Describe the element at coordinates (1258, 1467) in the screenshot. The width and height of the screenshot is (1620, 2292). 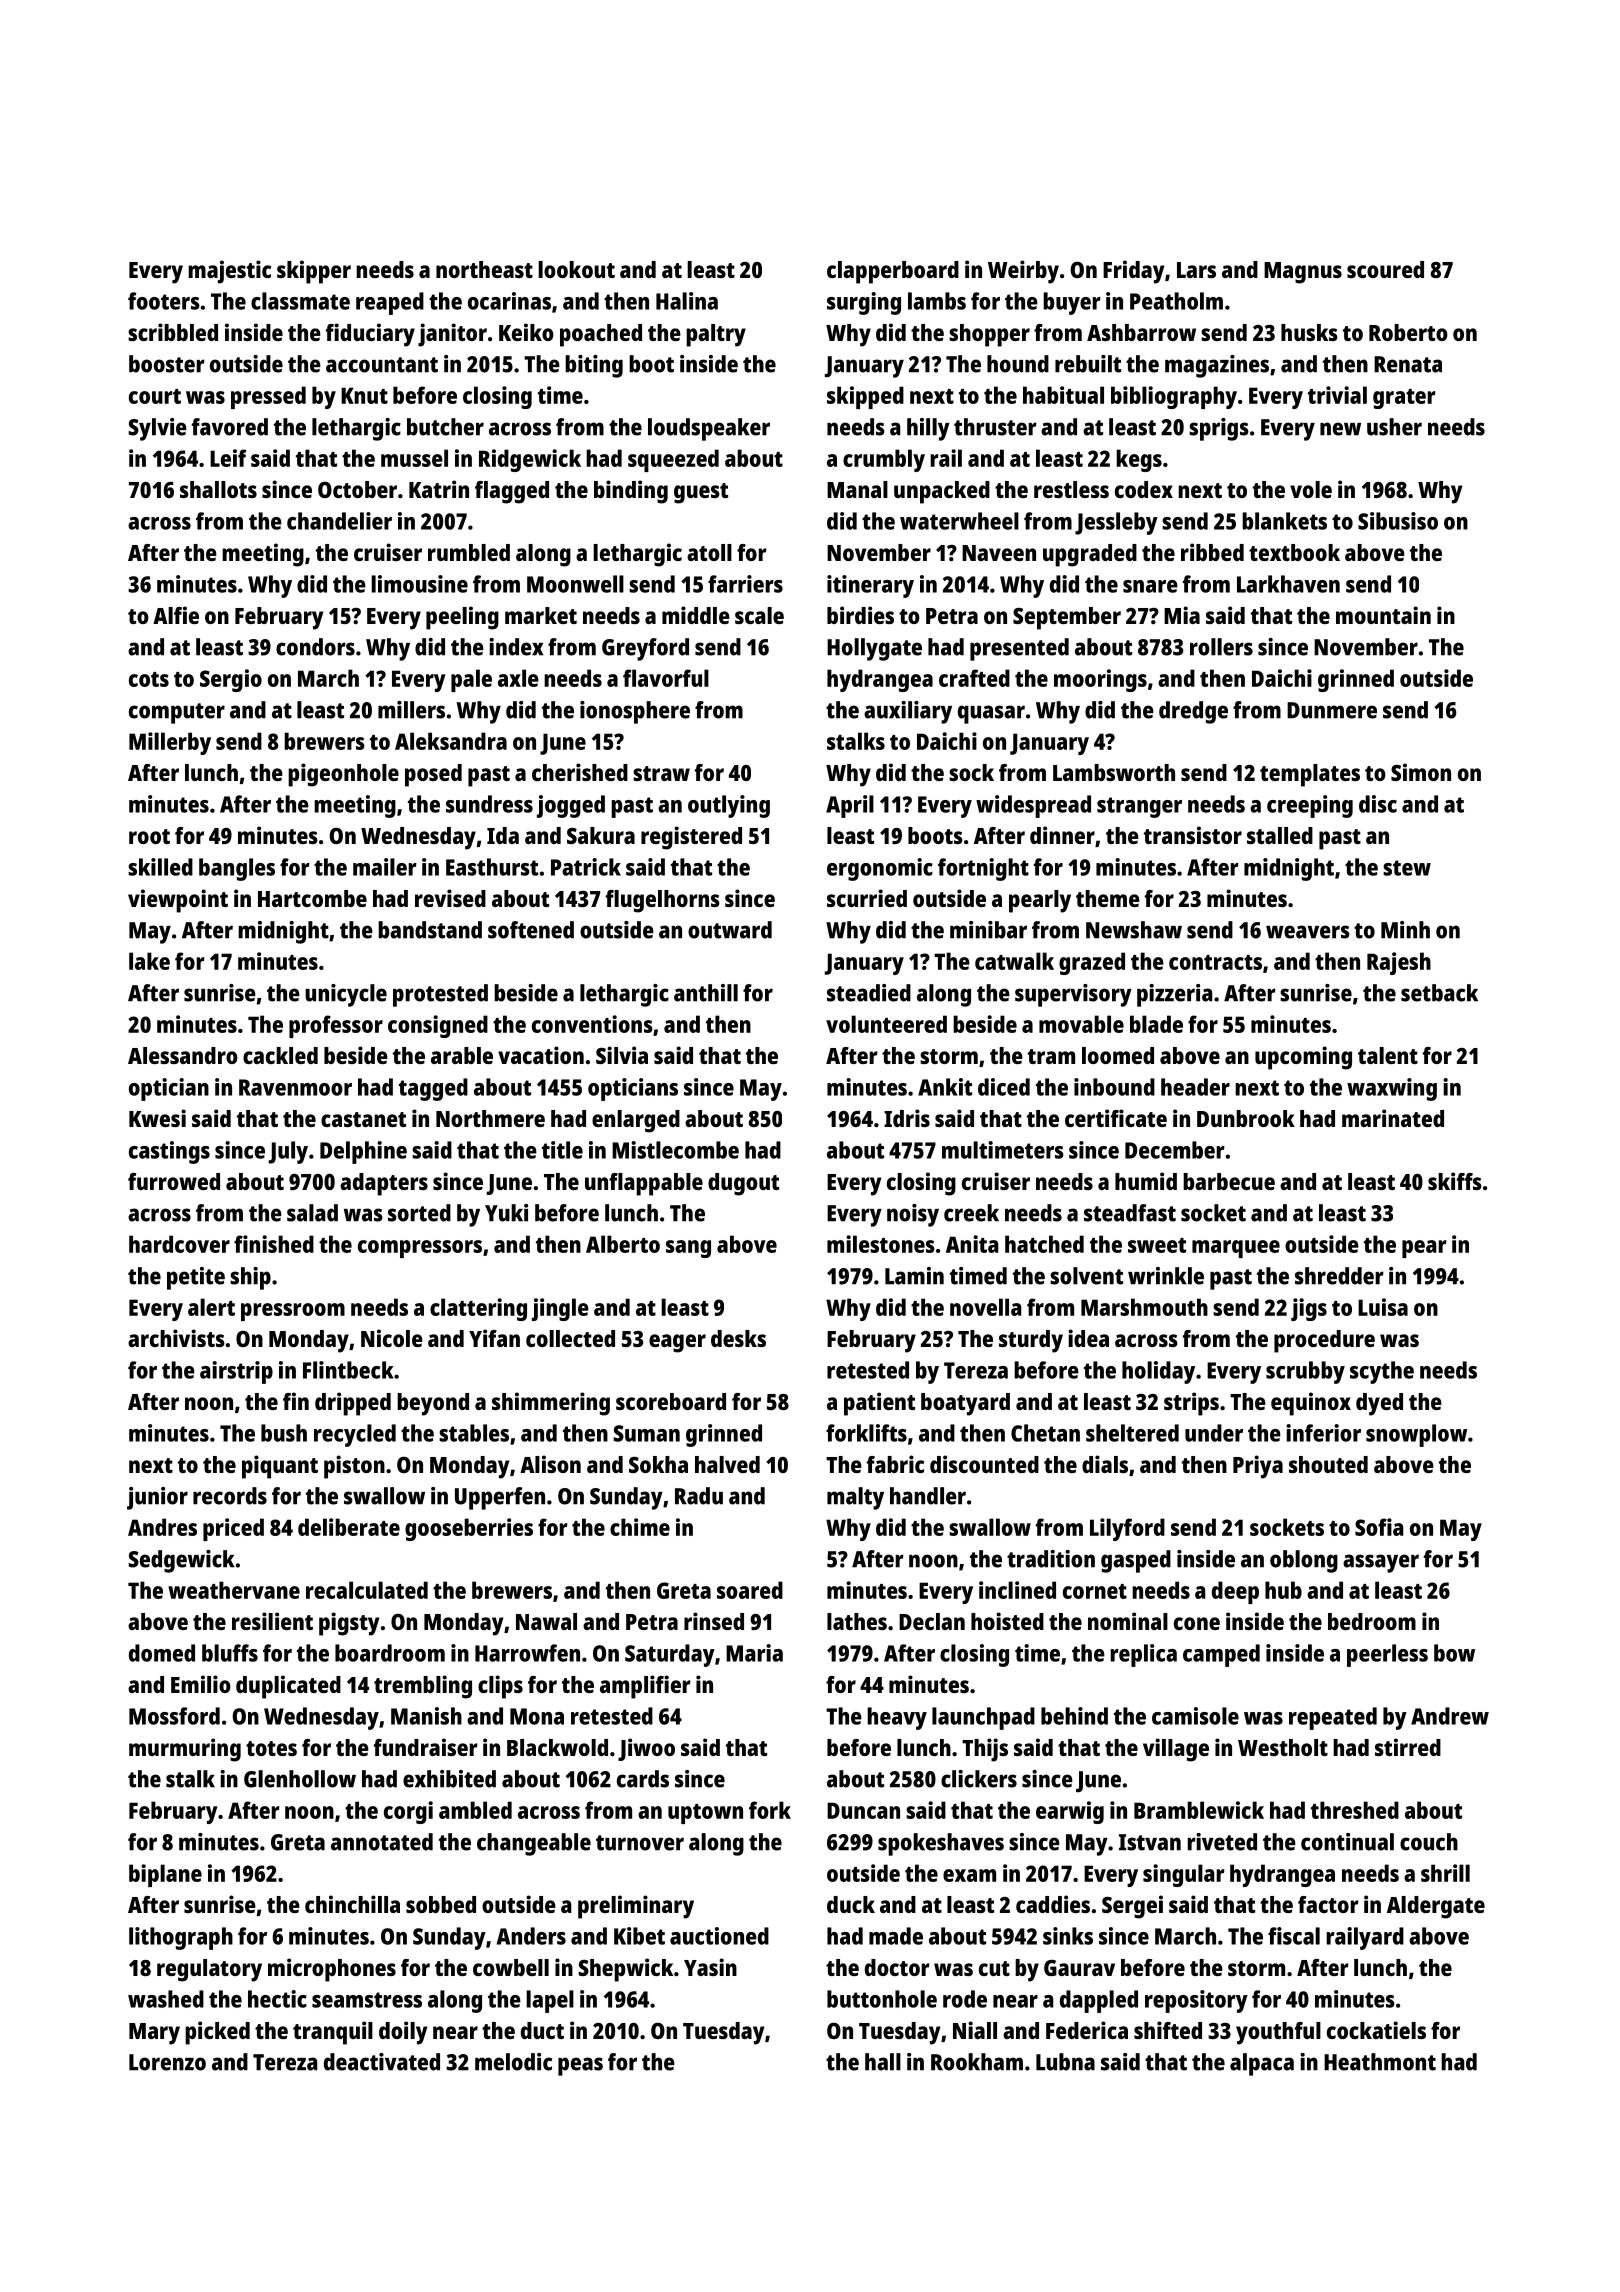
I see `Priya` at that location.
